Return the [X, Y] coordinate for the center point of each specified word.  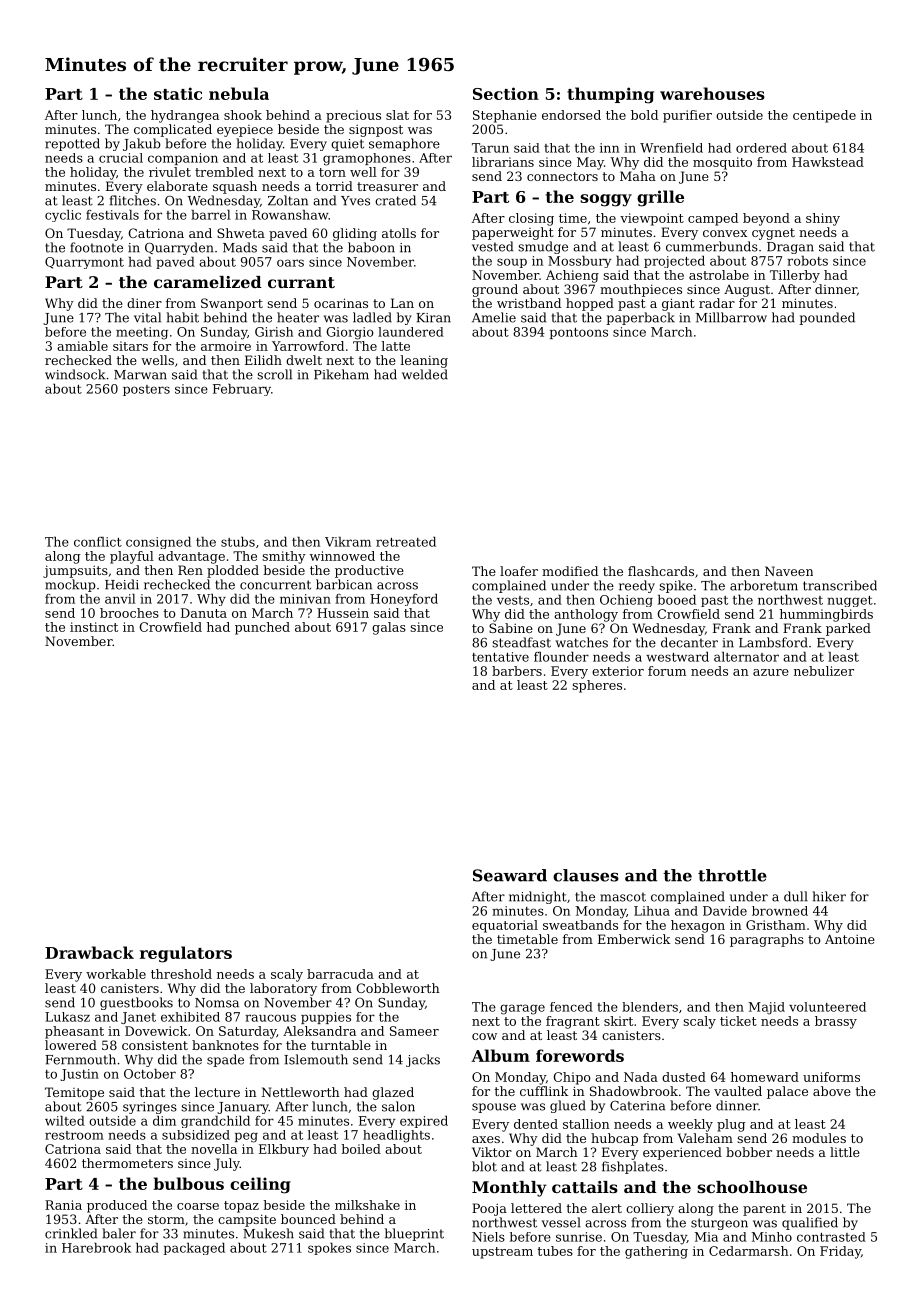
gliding [355, 234]
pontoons [579, 333]
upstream [502, 1253]
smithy [284, 557]
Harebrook [96, 1248]
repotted [72, 144]
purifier [687, 116]
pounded [827, 318]
